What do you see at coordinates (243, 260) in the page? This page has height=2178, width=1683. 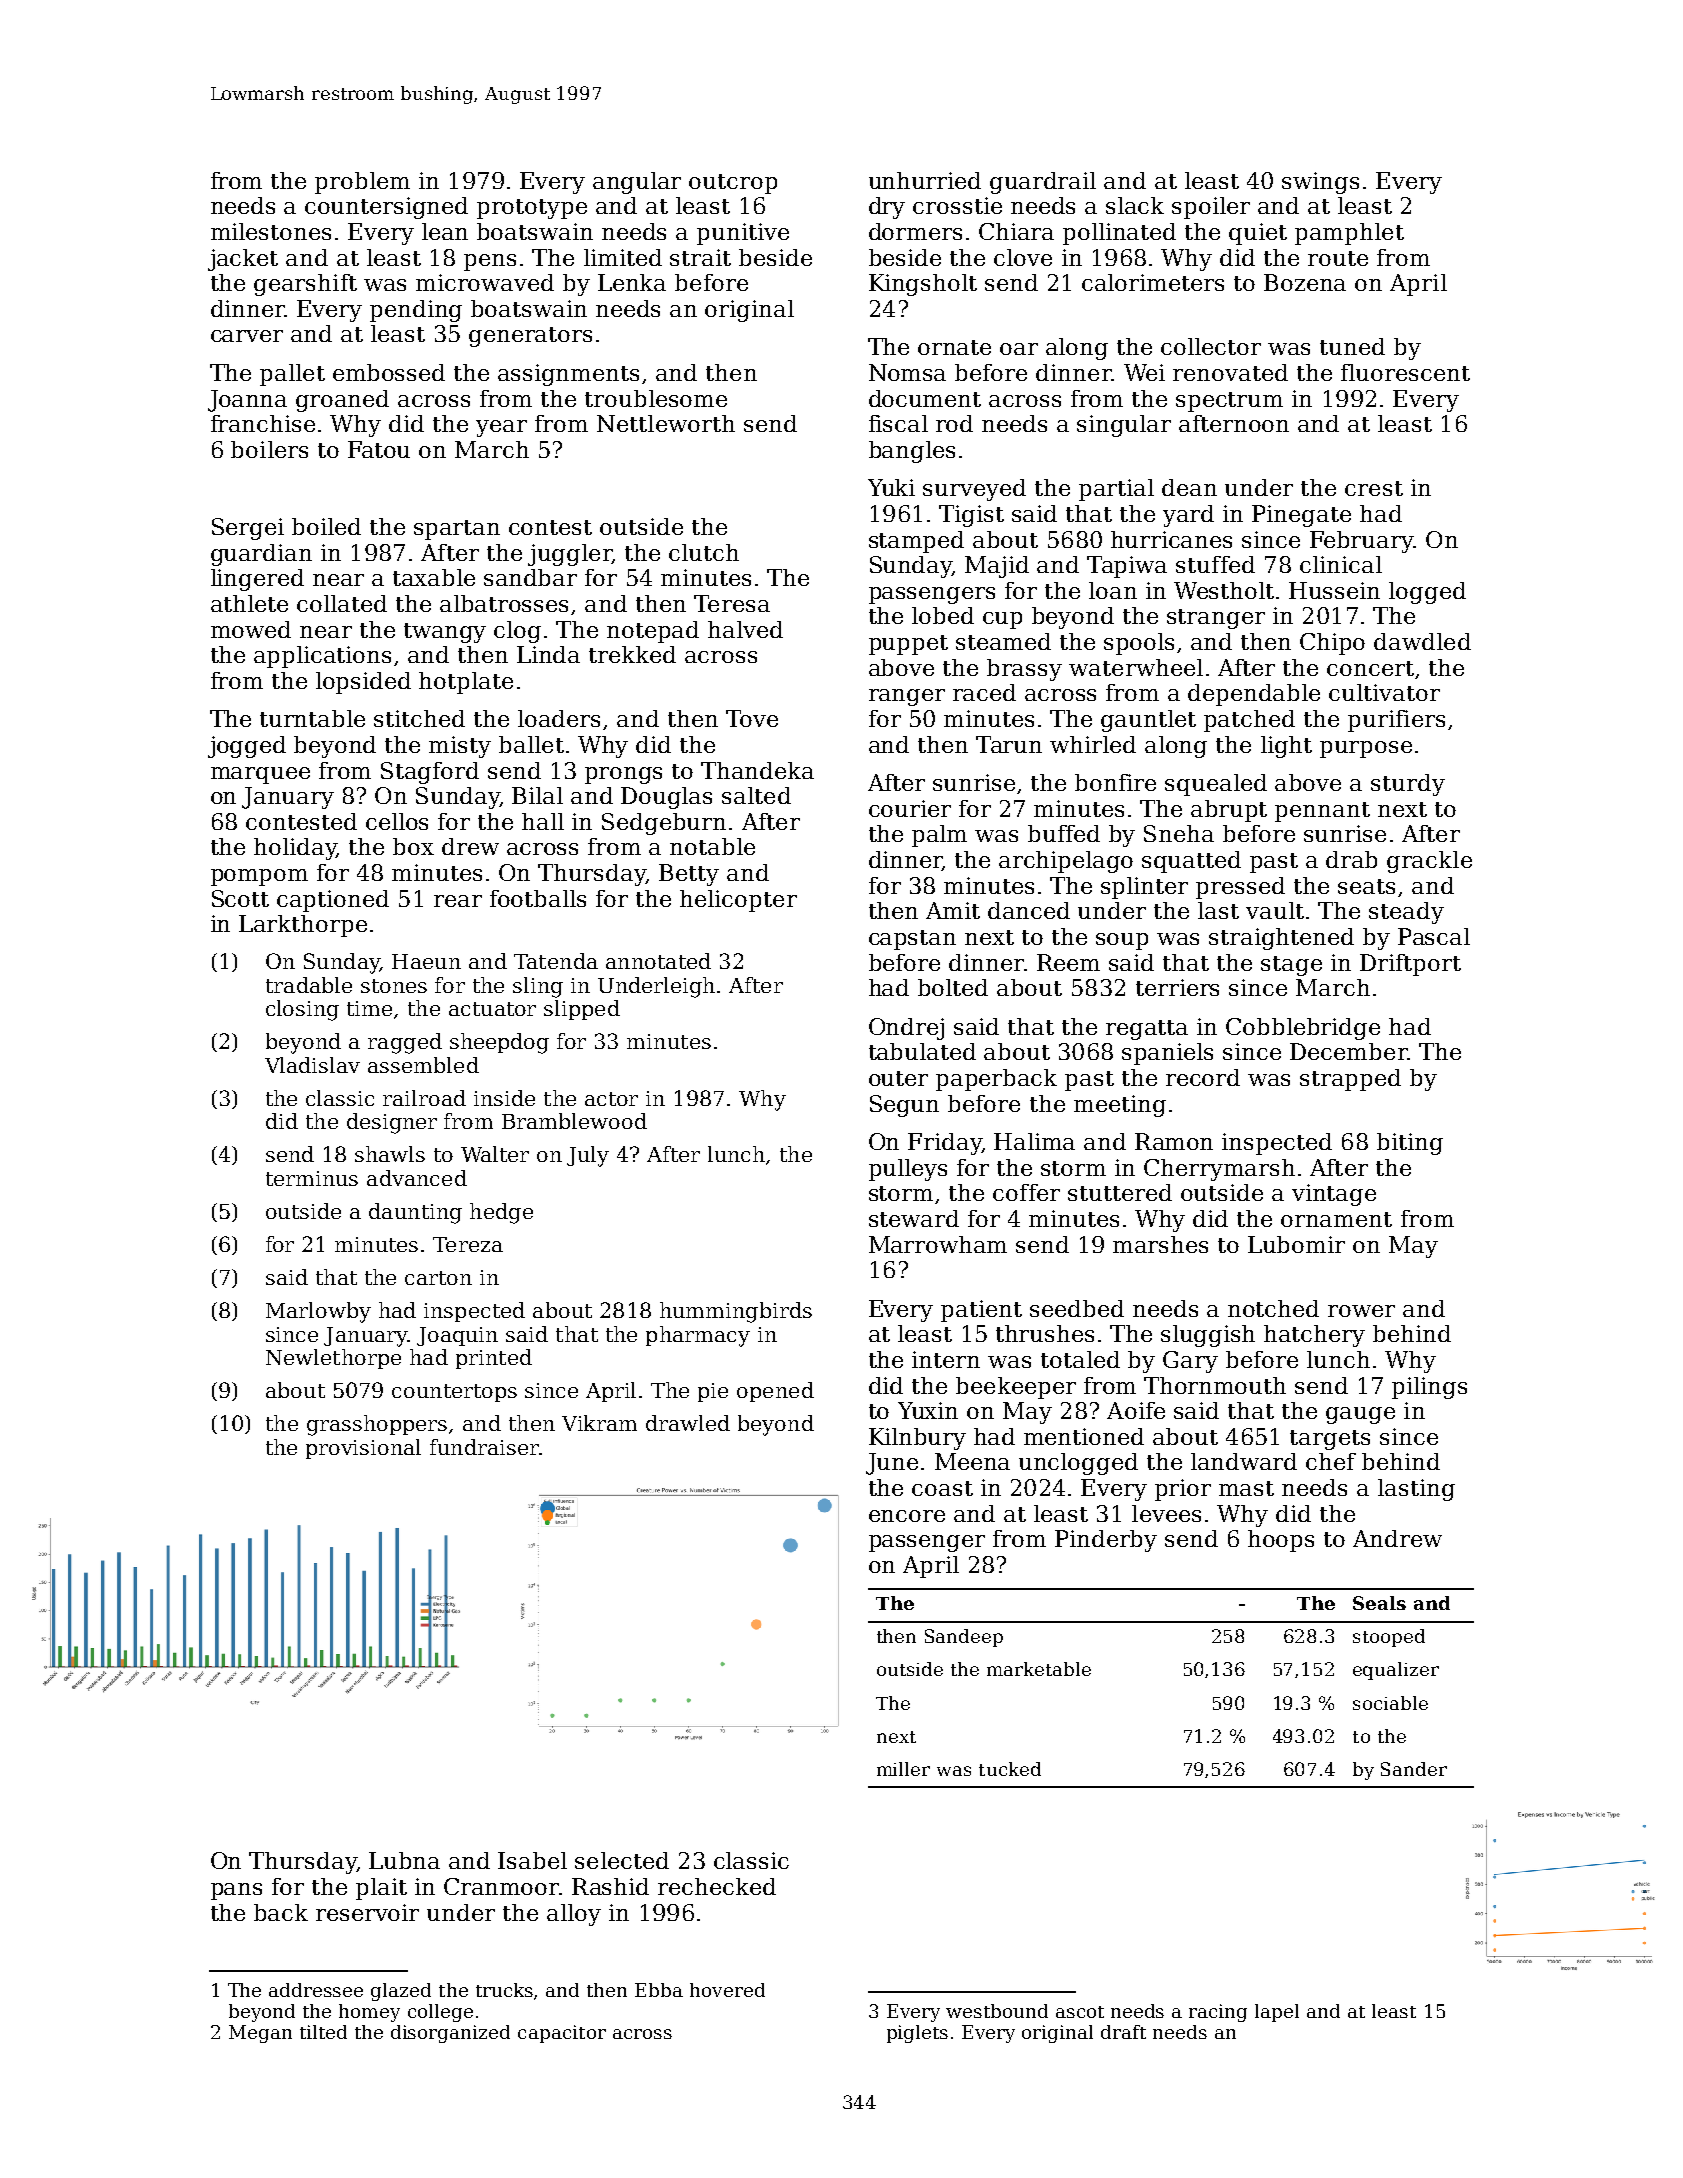 I see `jacket` at bounding box center [243, 260].
